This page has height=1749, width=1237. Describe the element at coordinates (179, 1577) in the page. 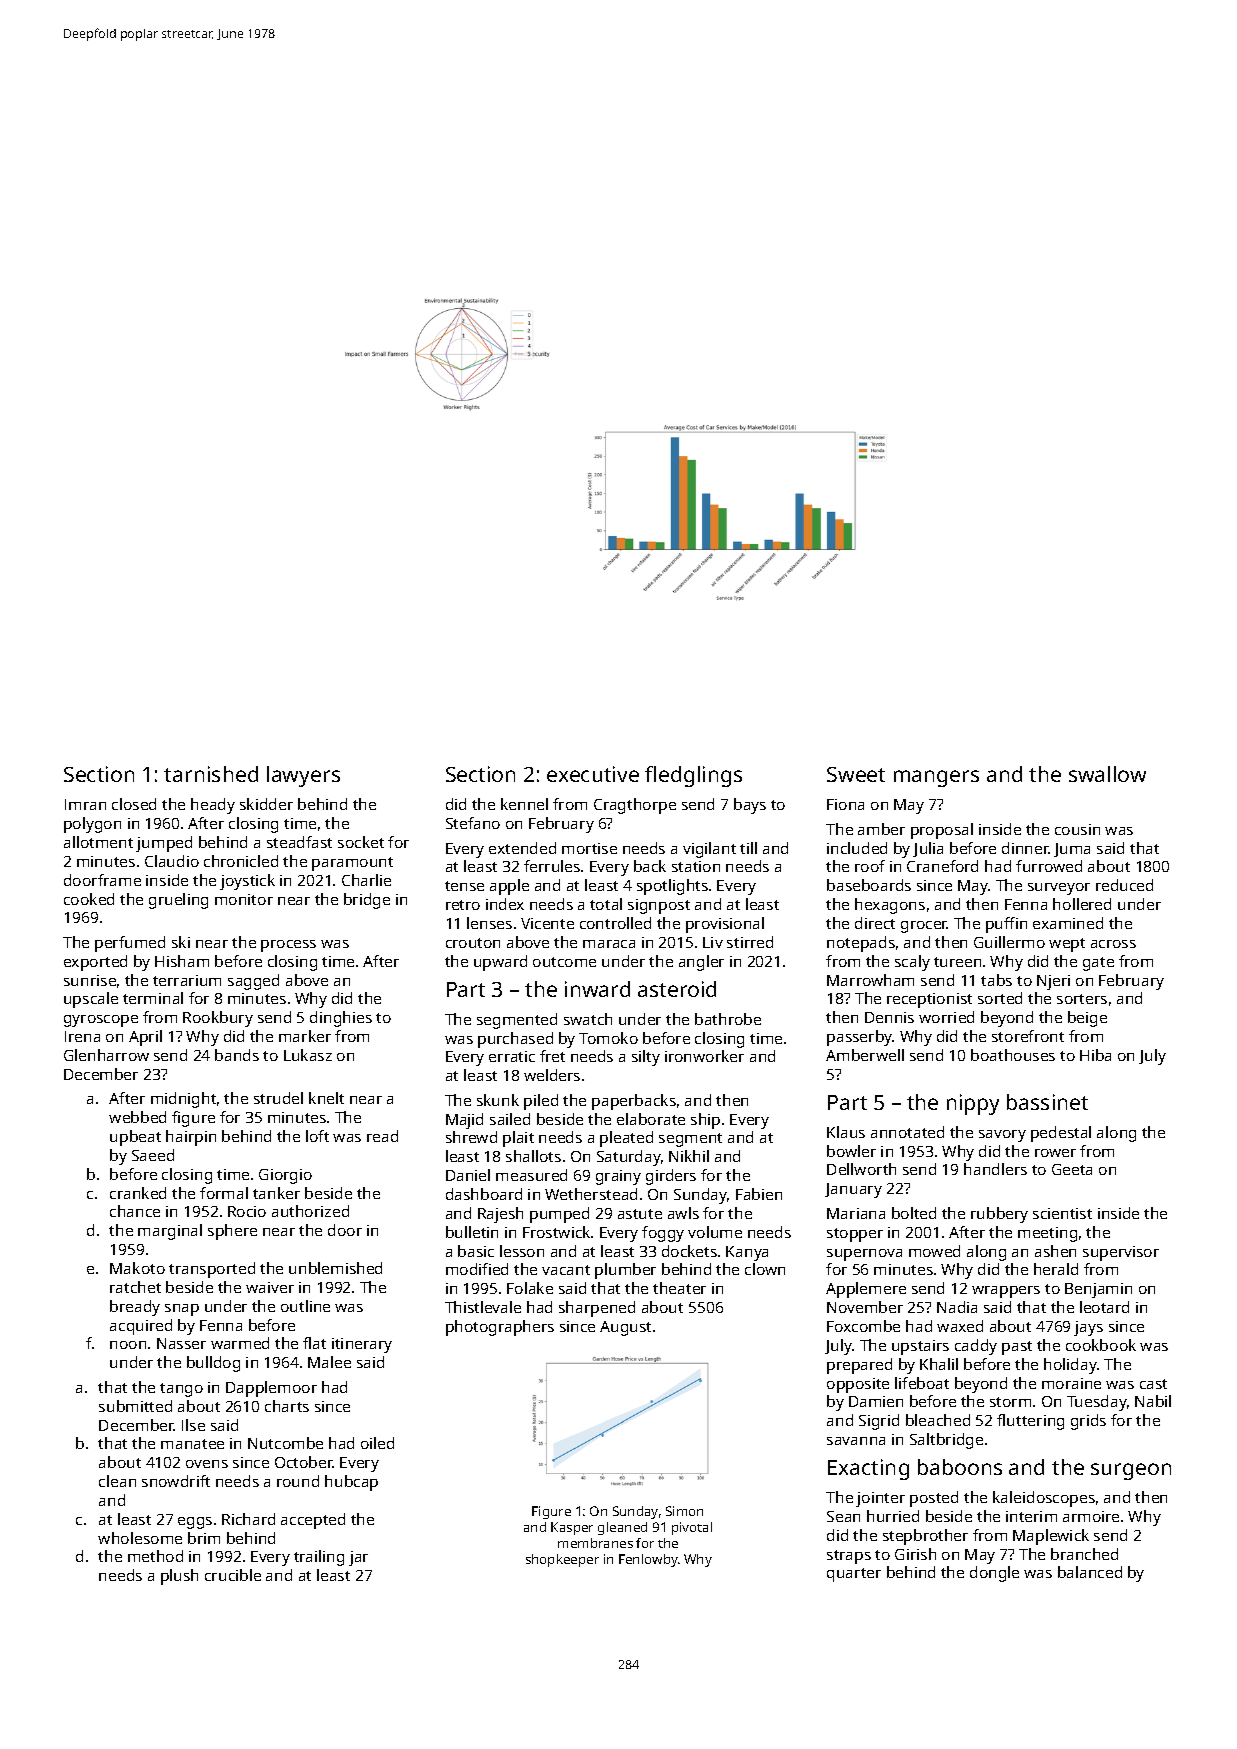

I see `plush` at that location.
